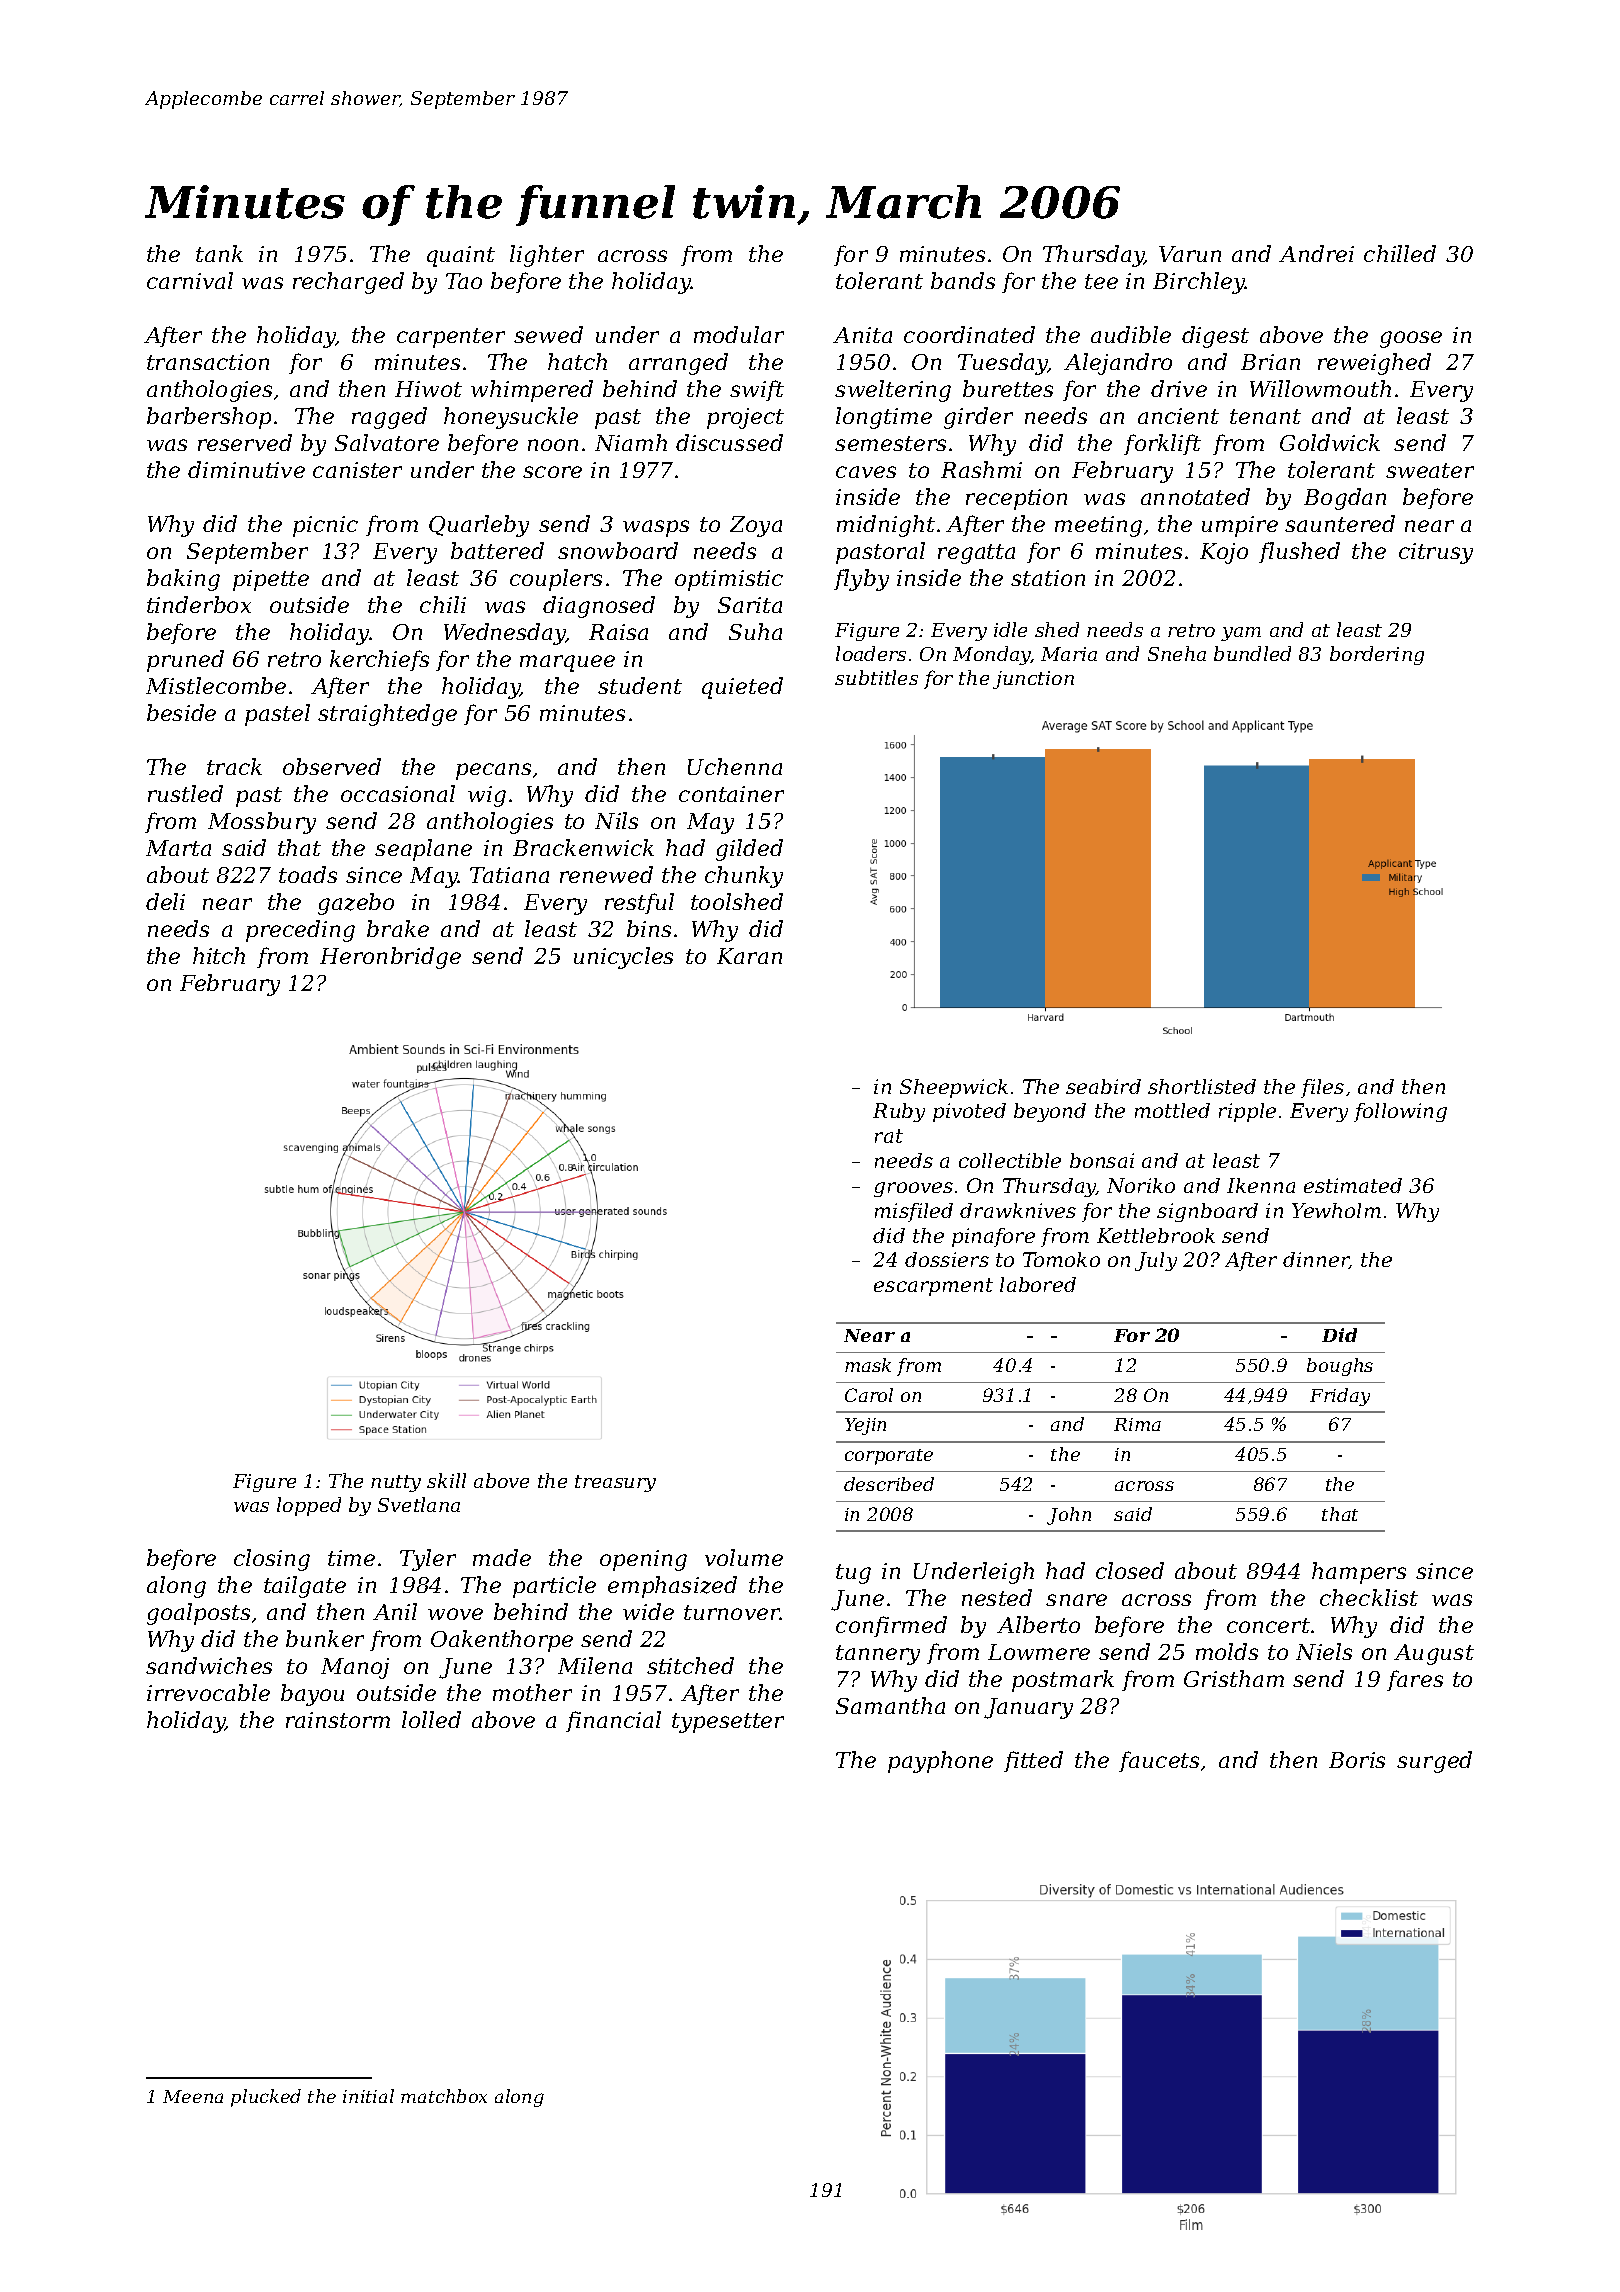 Image resolution: width=1620 pixels, height=2292 pixels. Describe the element at coordinates (1345, 499) in the screenshot. I see `Bogdan` at that location.
